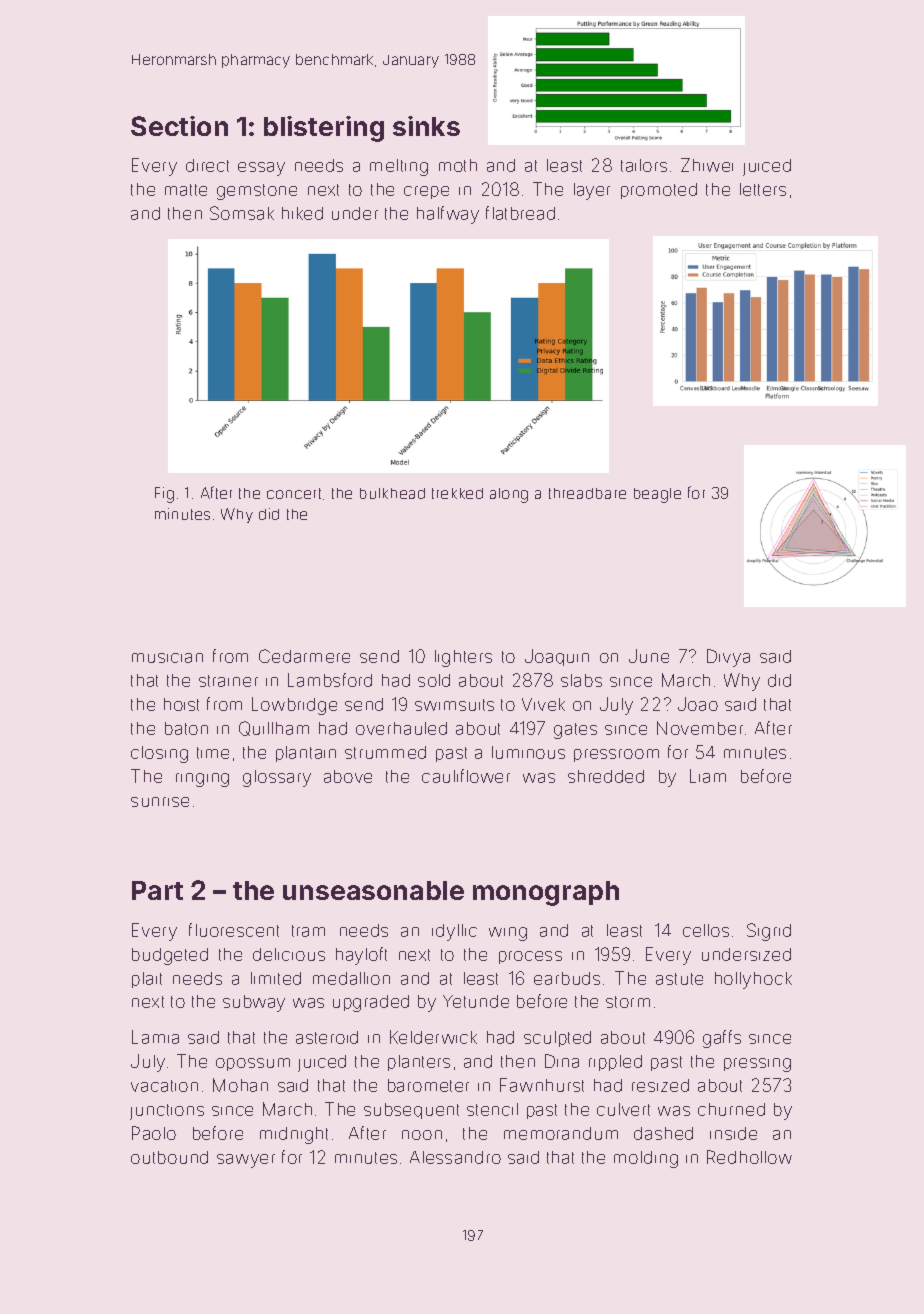 The width and height of the screenshot is (924, 1314). What do you see at coordinates (186, 190) in the screenshot?
I see `matte` at bounding box center [186, 190].
